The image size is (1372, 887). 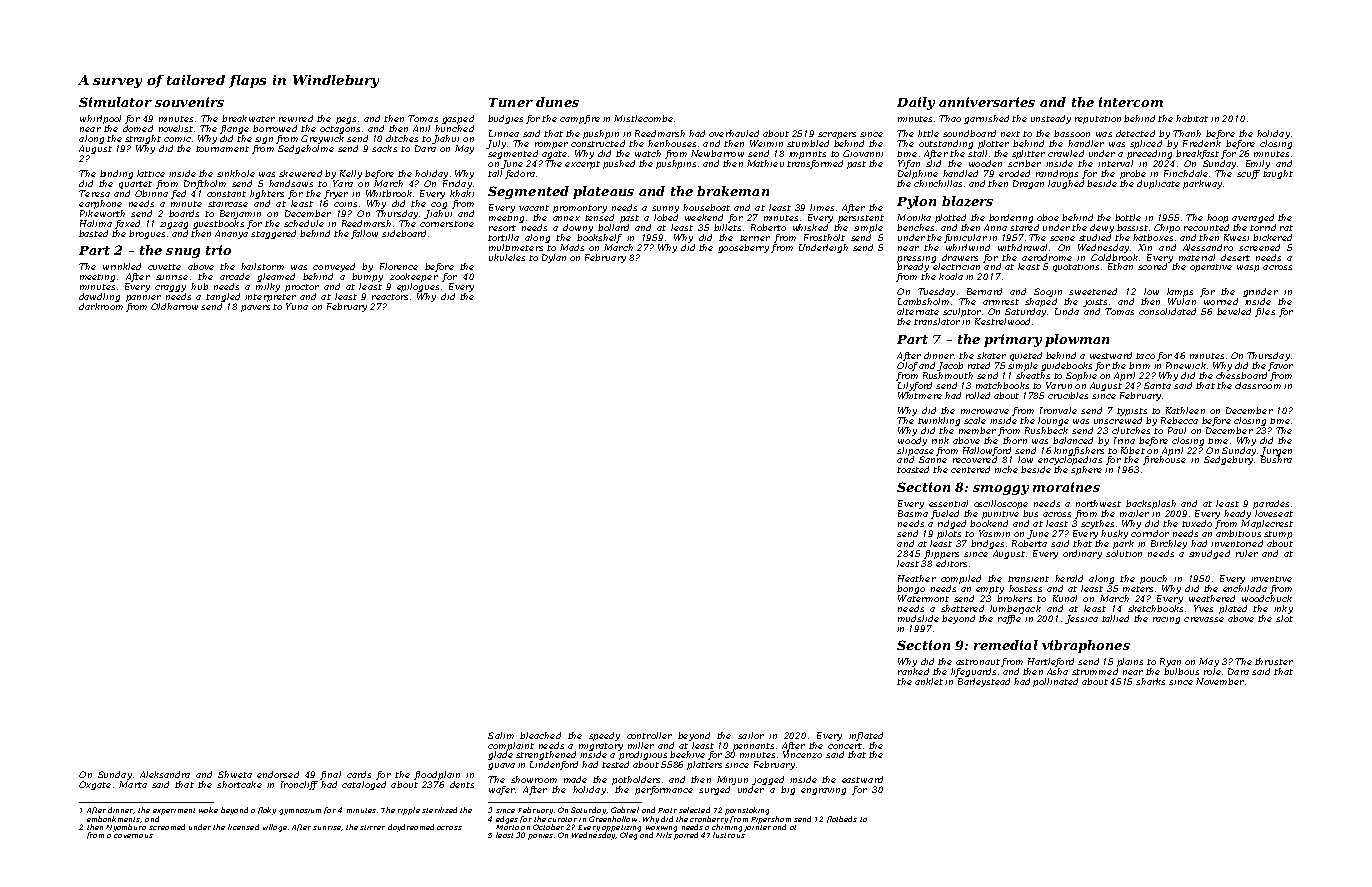 What do you see at coordinates (372, 827) in the screenshot?
I see `stirrer` at bounding box center [372, 827].
